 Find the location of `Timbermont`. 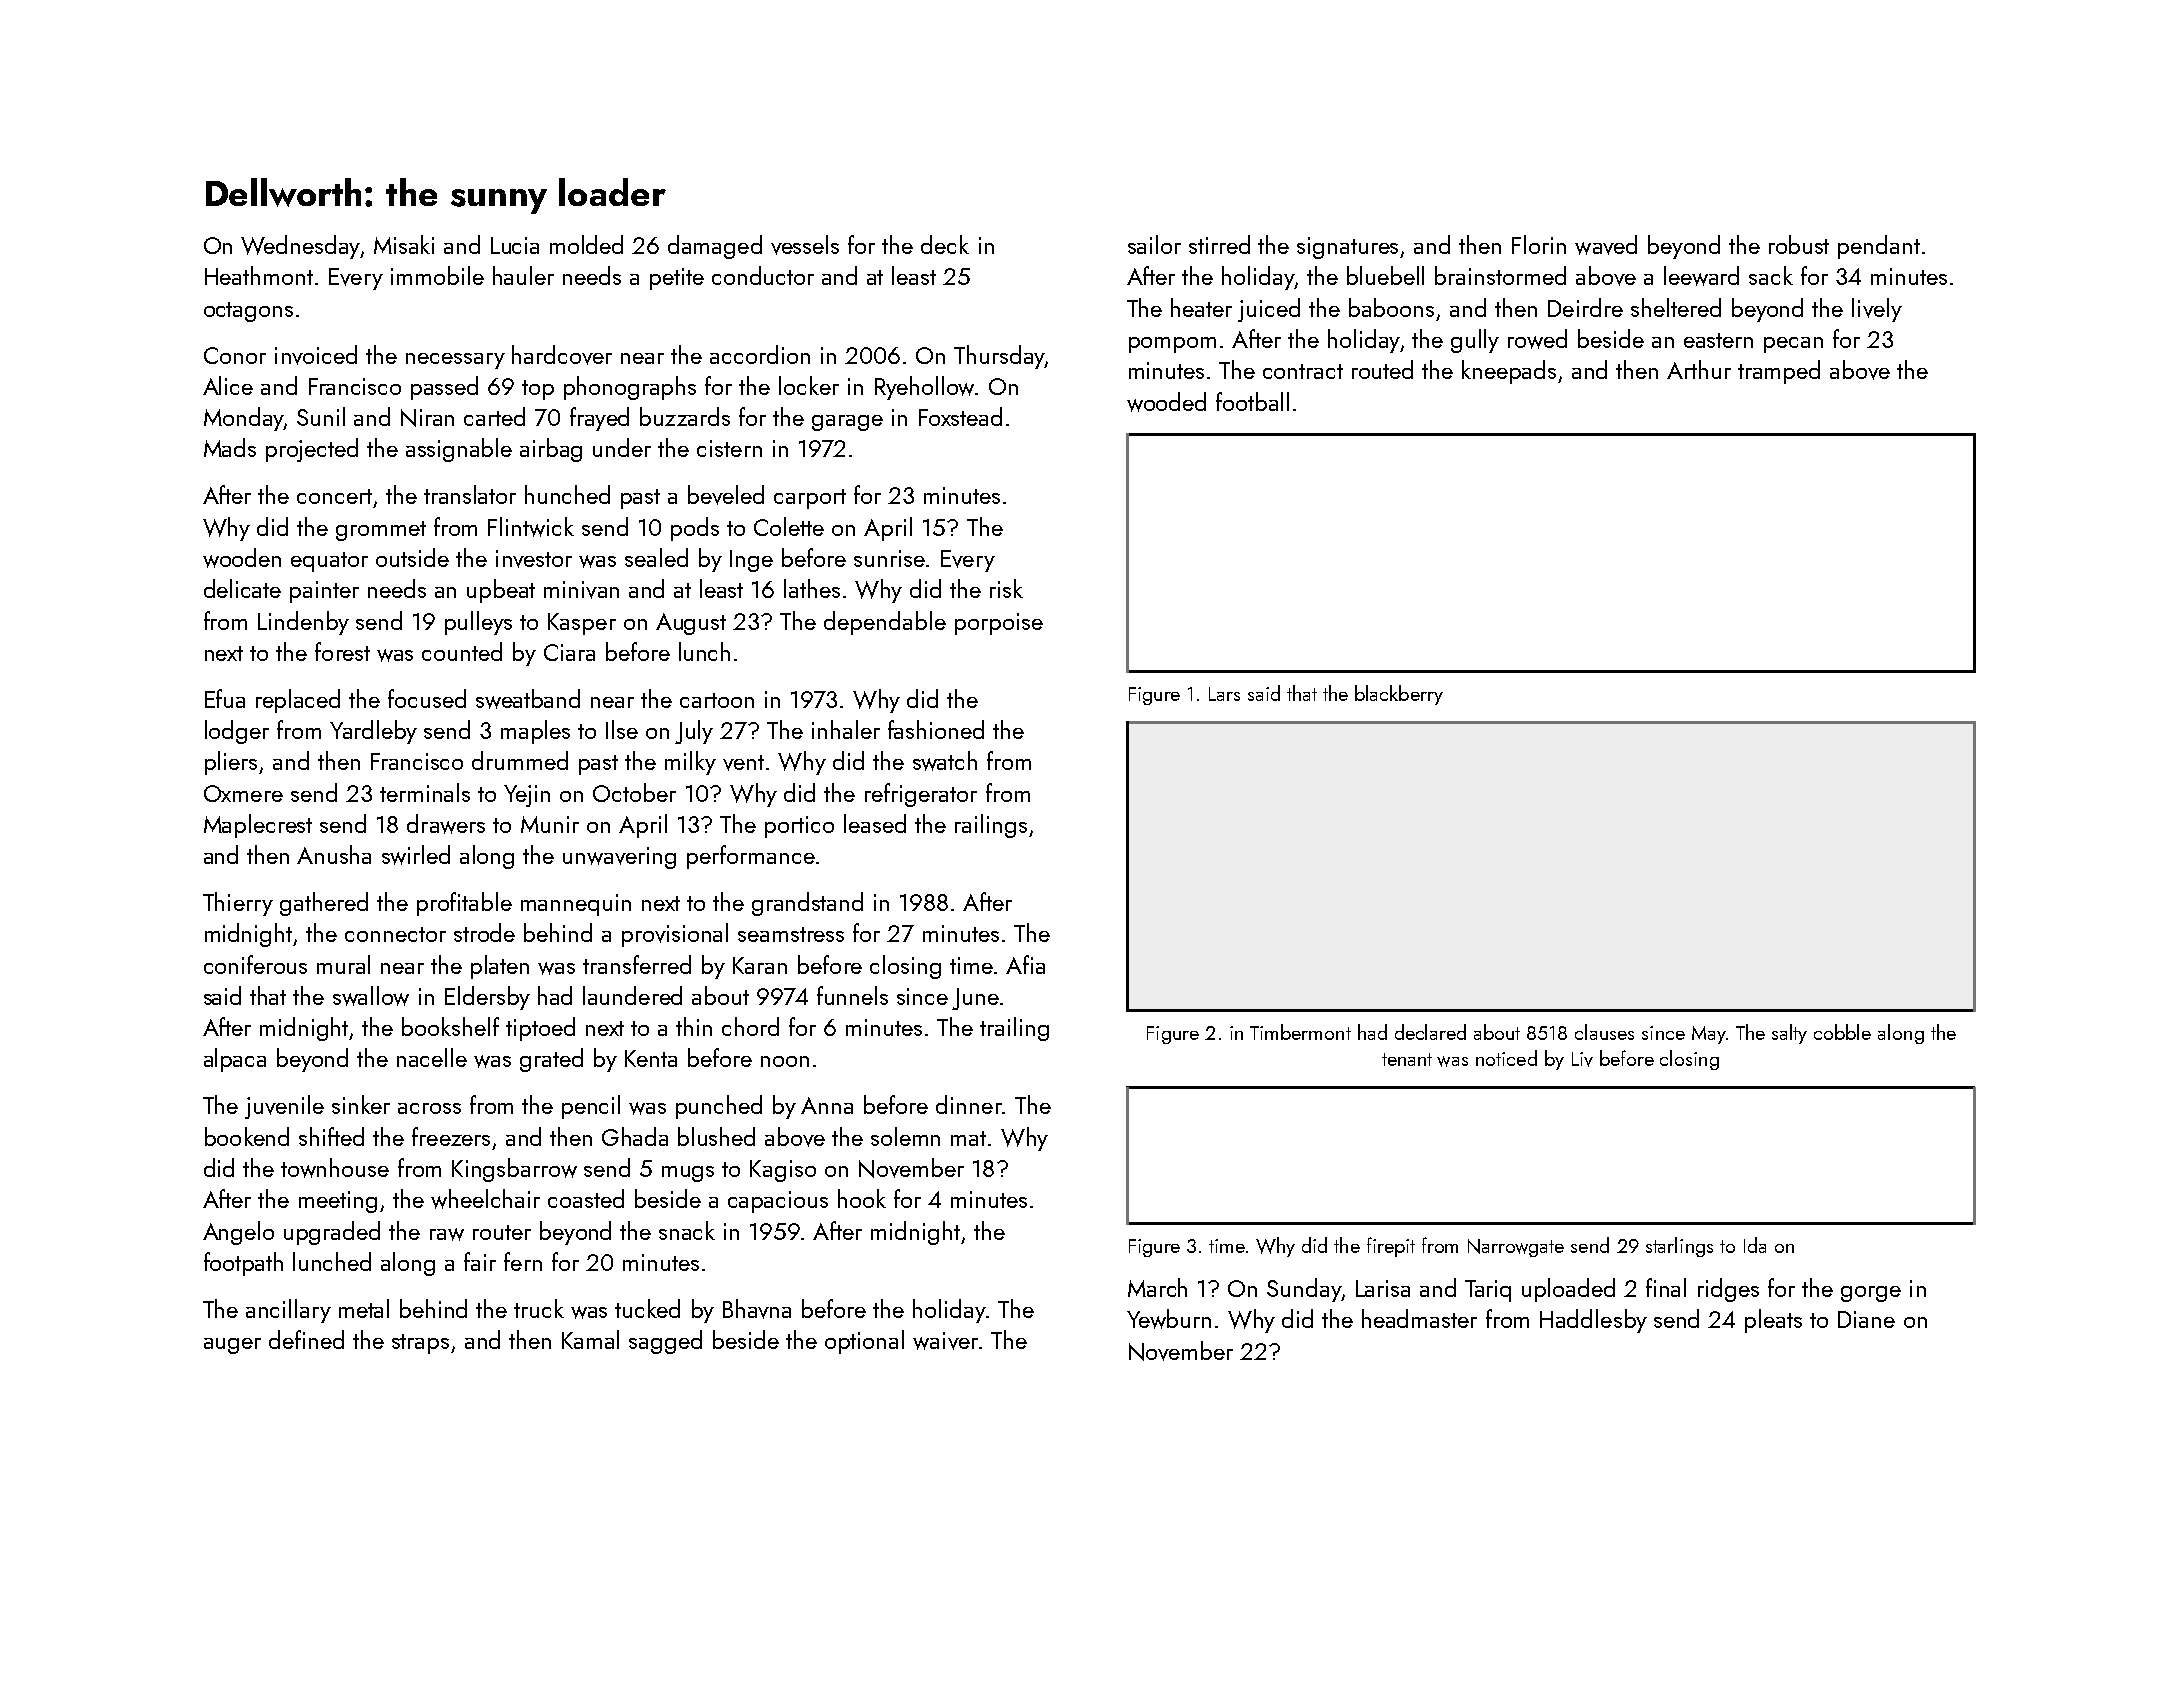

Timbermont is located at coordinates (1300, 1032).
